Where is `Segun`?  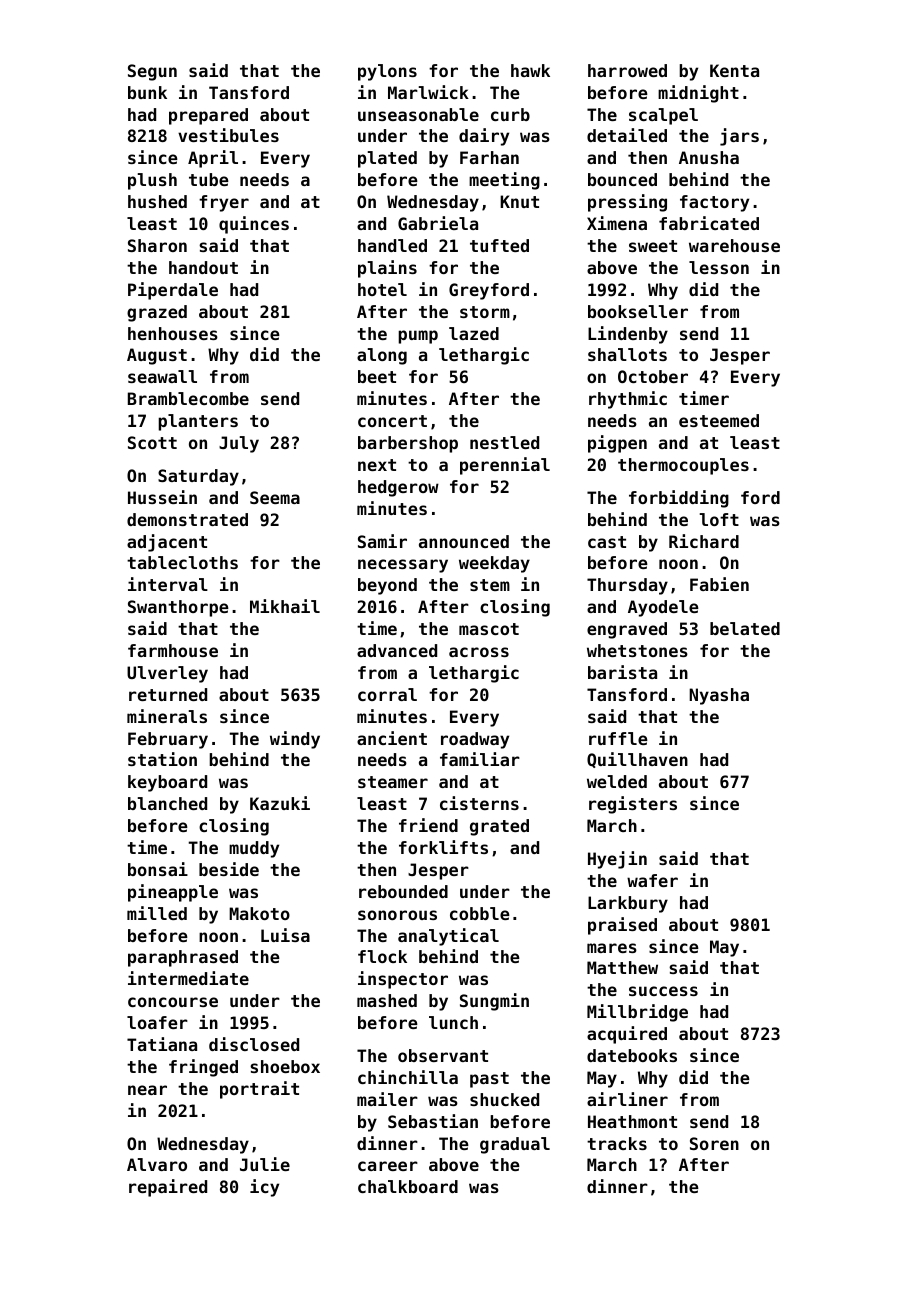
Segun is located at coordinates (152, 72).
